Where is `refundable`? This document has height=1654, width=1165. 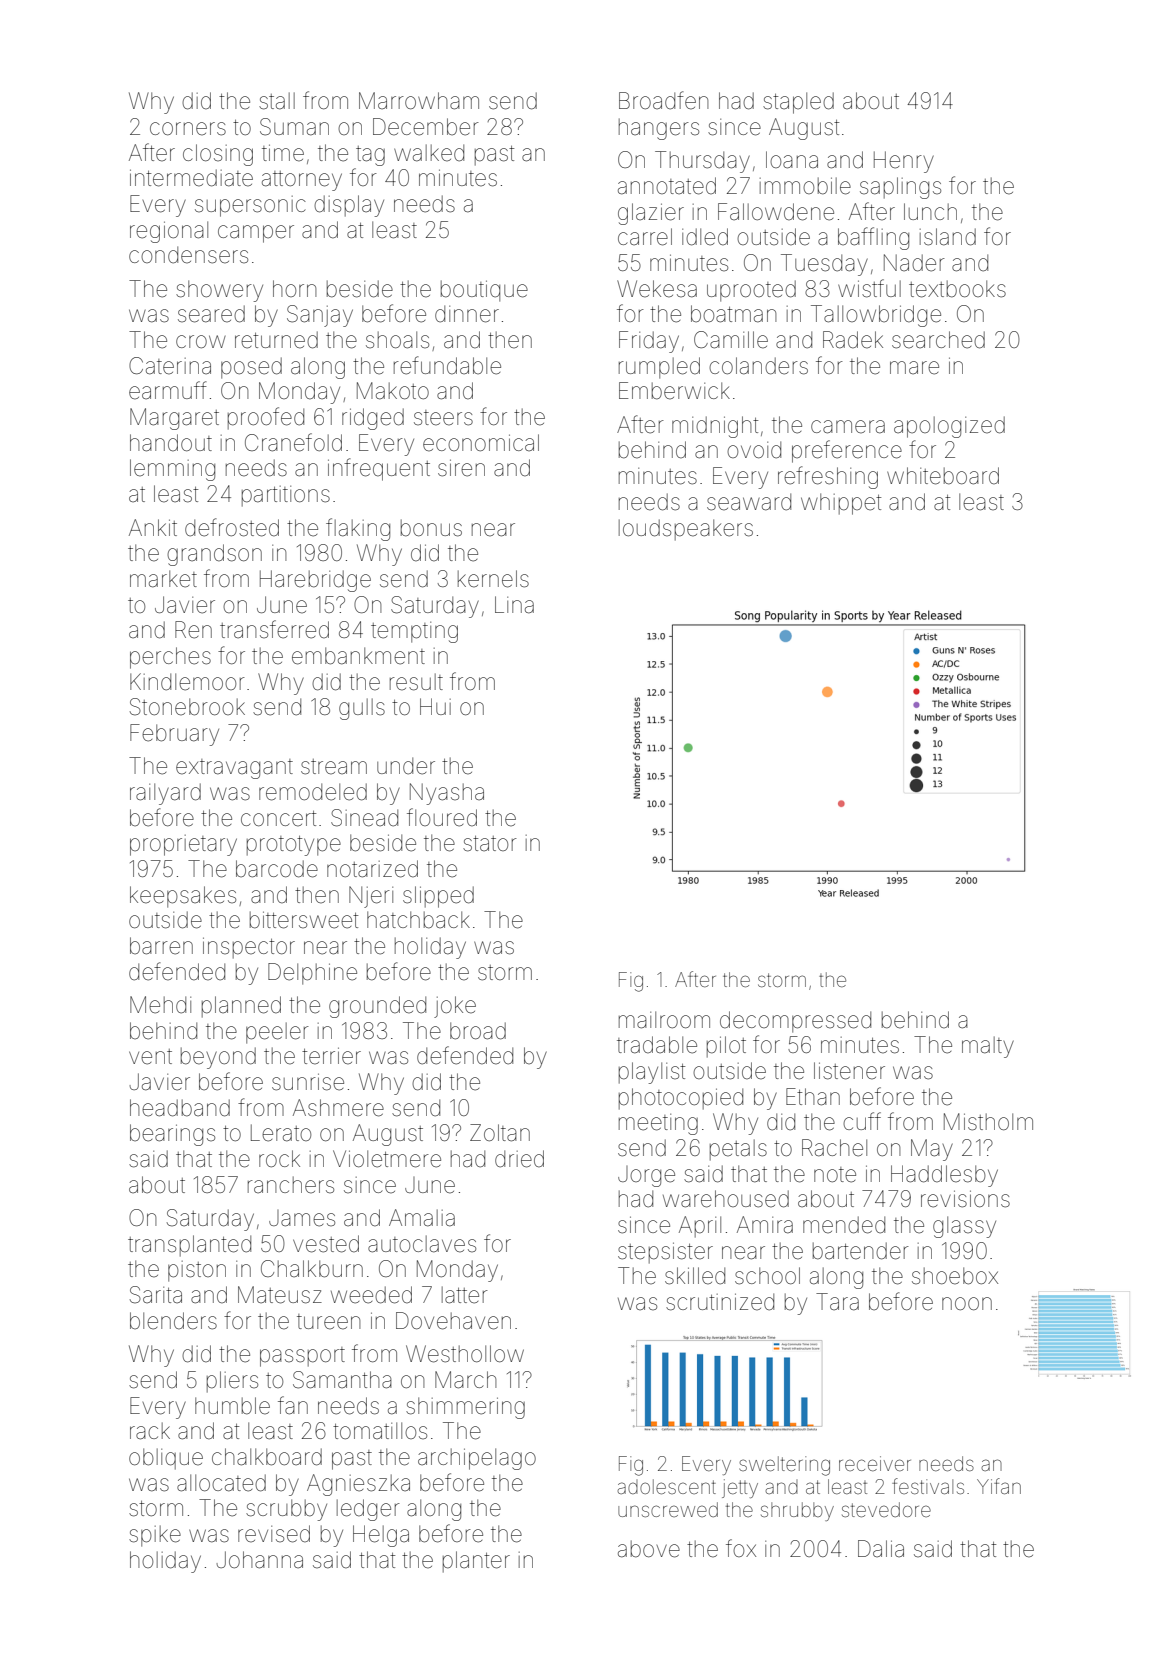 refundable is located at coordinates (447, 365).
